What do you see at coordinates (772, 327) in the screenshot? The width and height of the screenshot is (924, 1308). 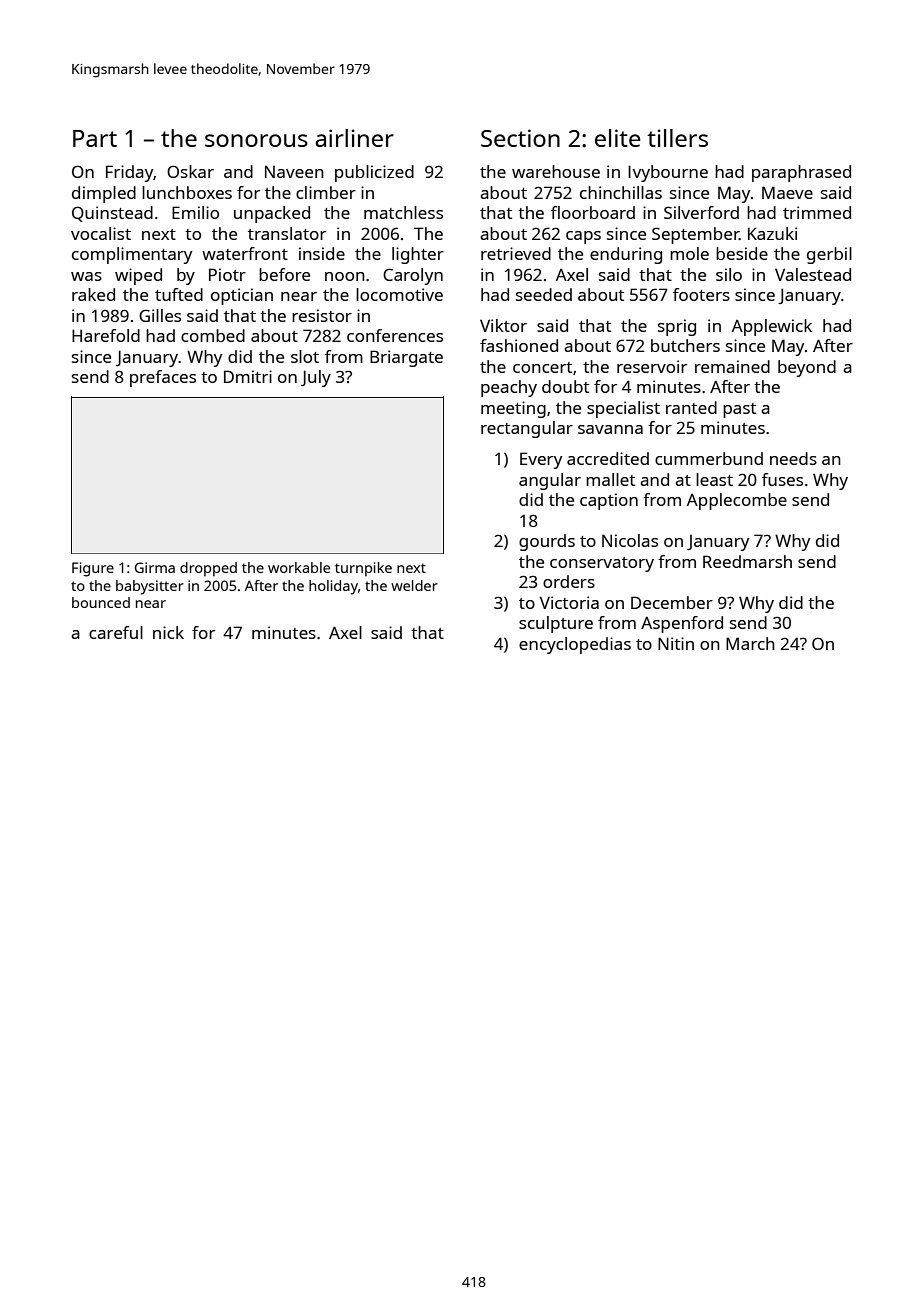 I see `Applewick` at bounding box center [772, 327].
